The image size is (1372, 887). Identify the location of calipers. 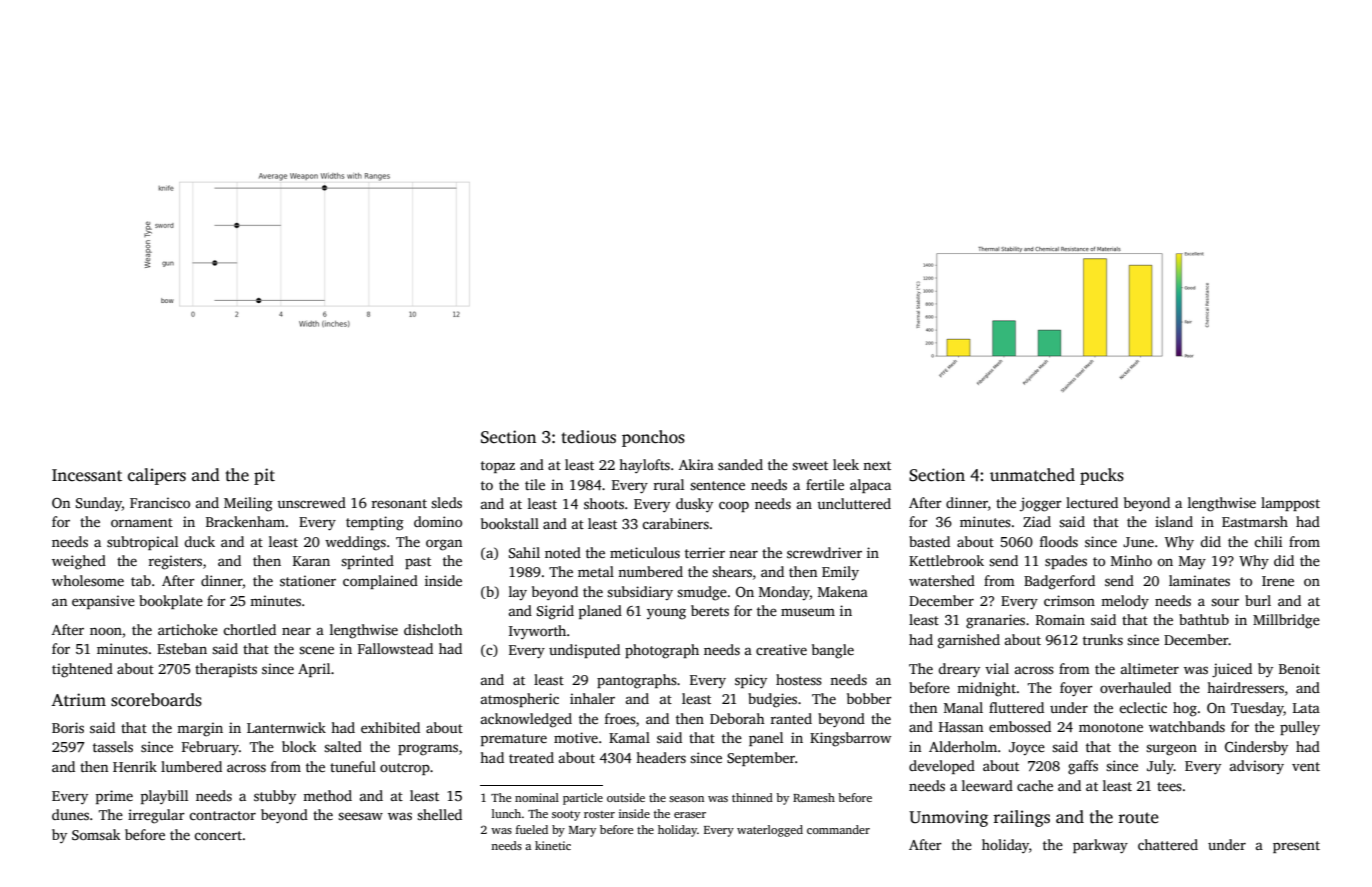
(157, 476).
